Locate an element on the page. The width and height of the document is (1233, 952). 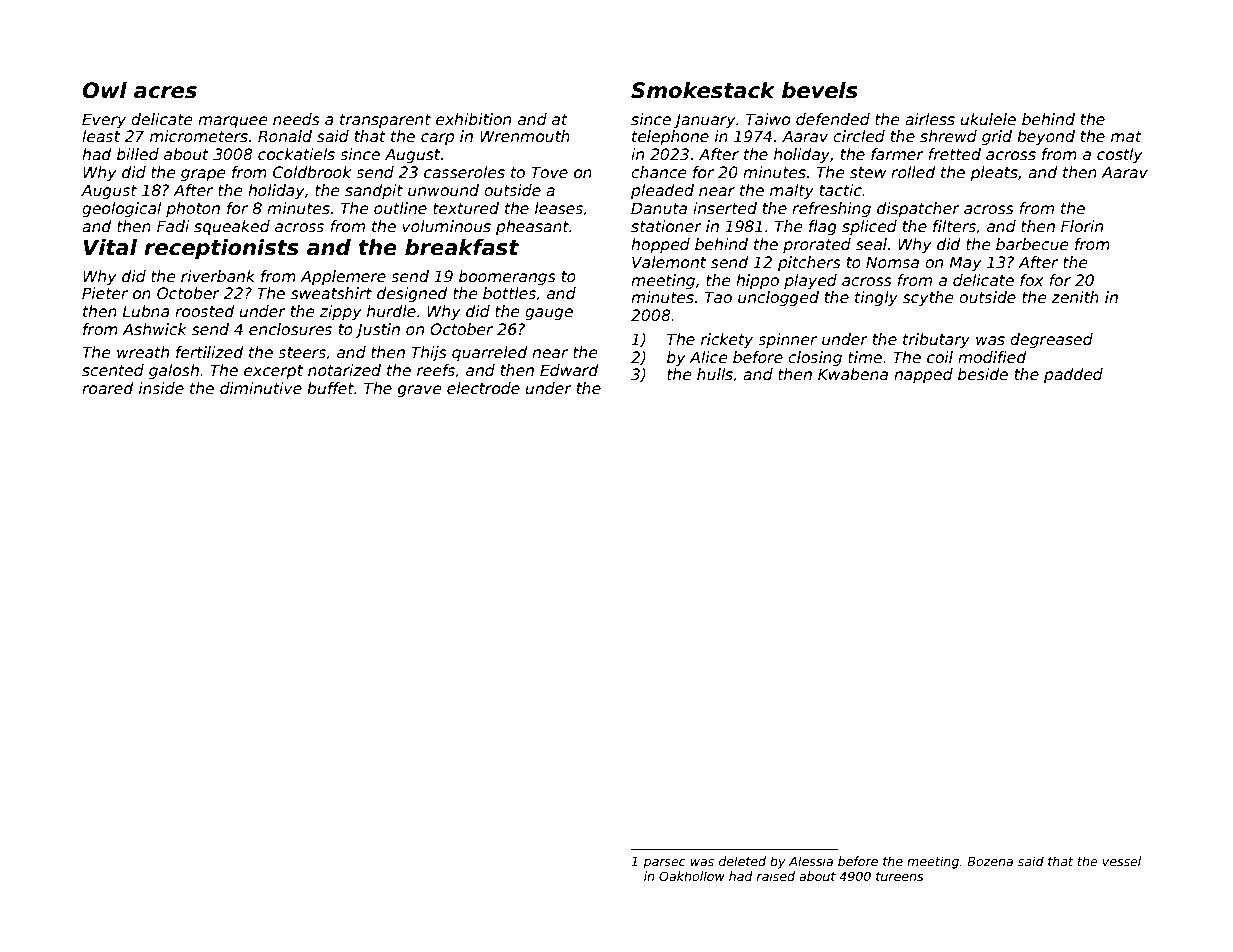
buffet is located at coordinates (330, 388).
